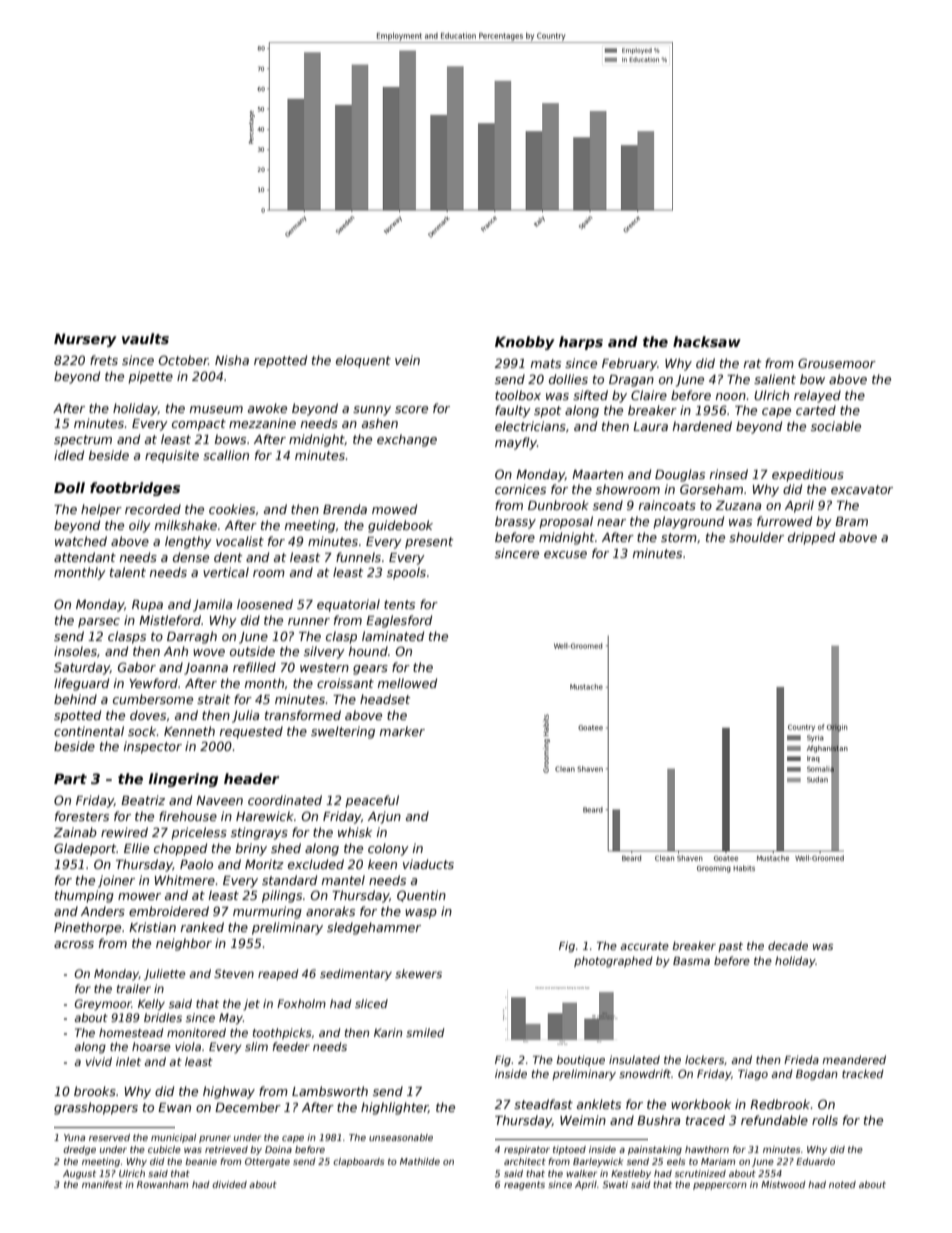 This document has width=952, height=1233. Describe the element at coordinates (343, 732) in the document. I see `sweltering` at that location.
